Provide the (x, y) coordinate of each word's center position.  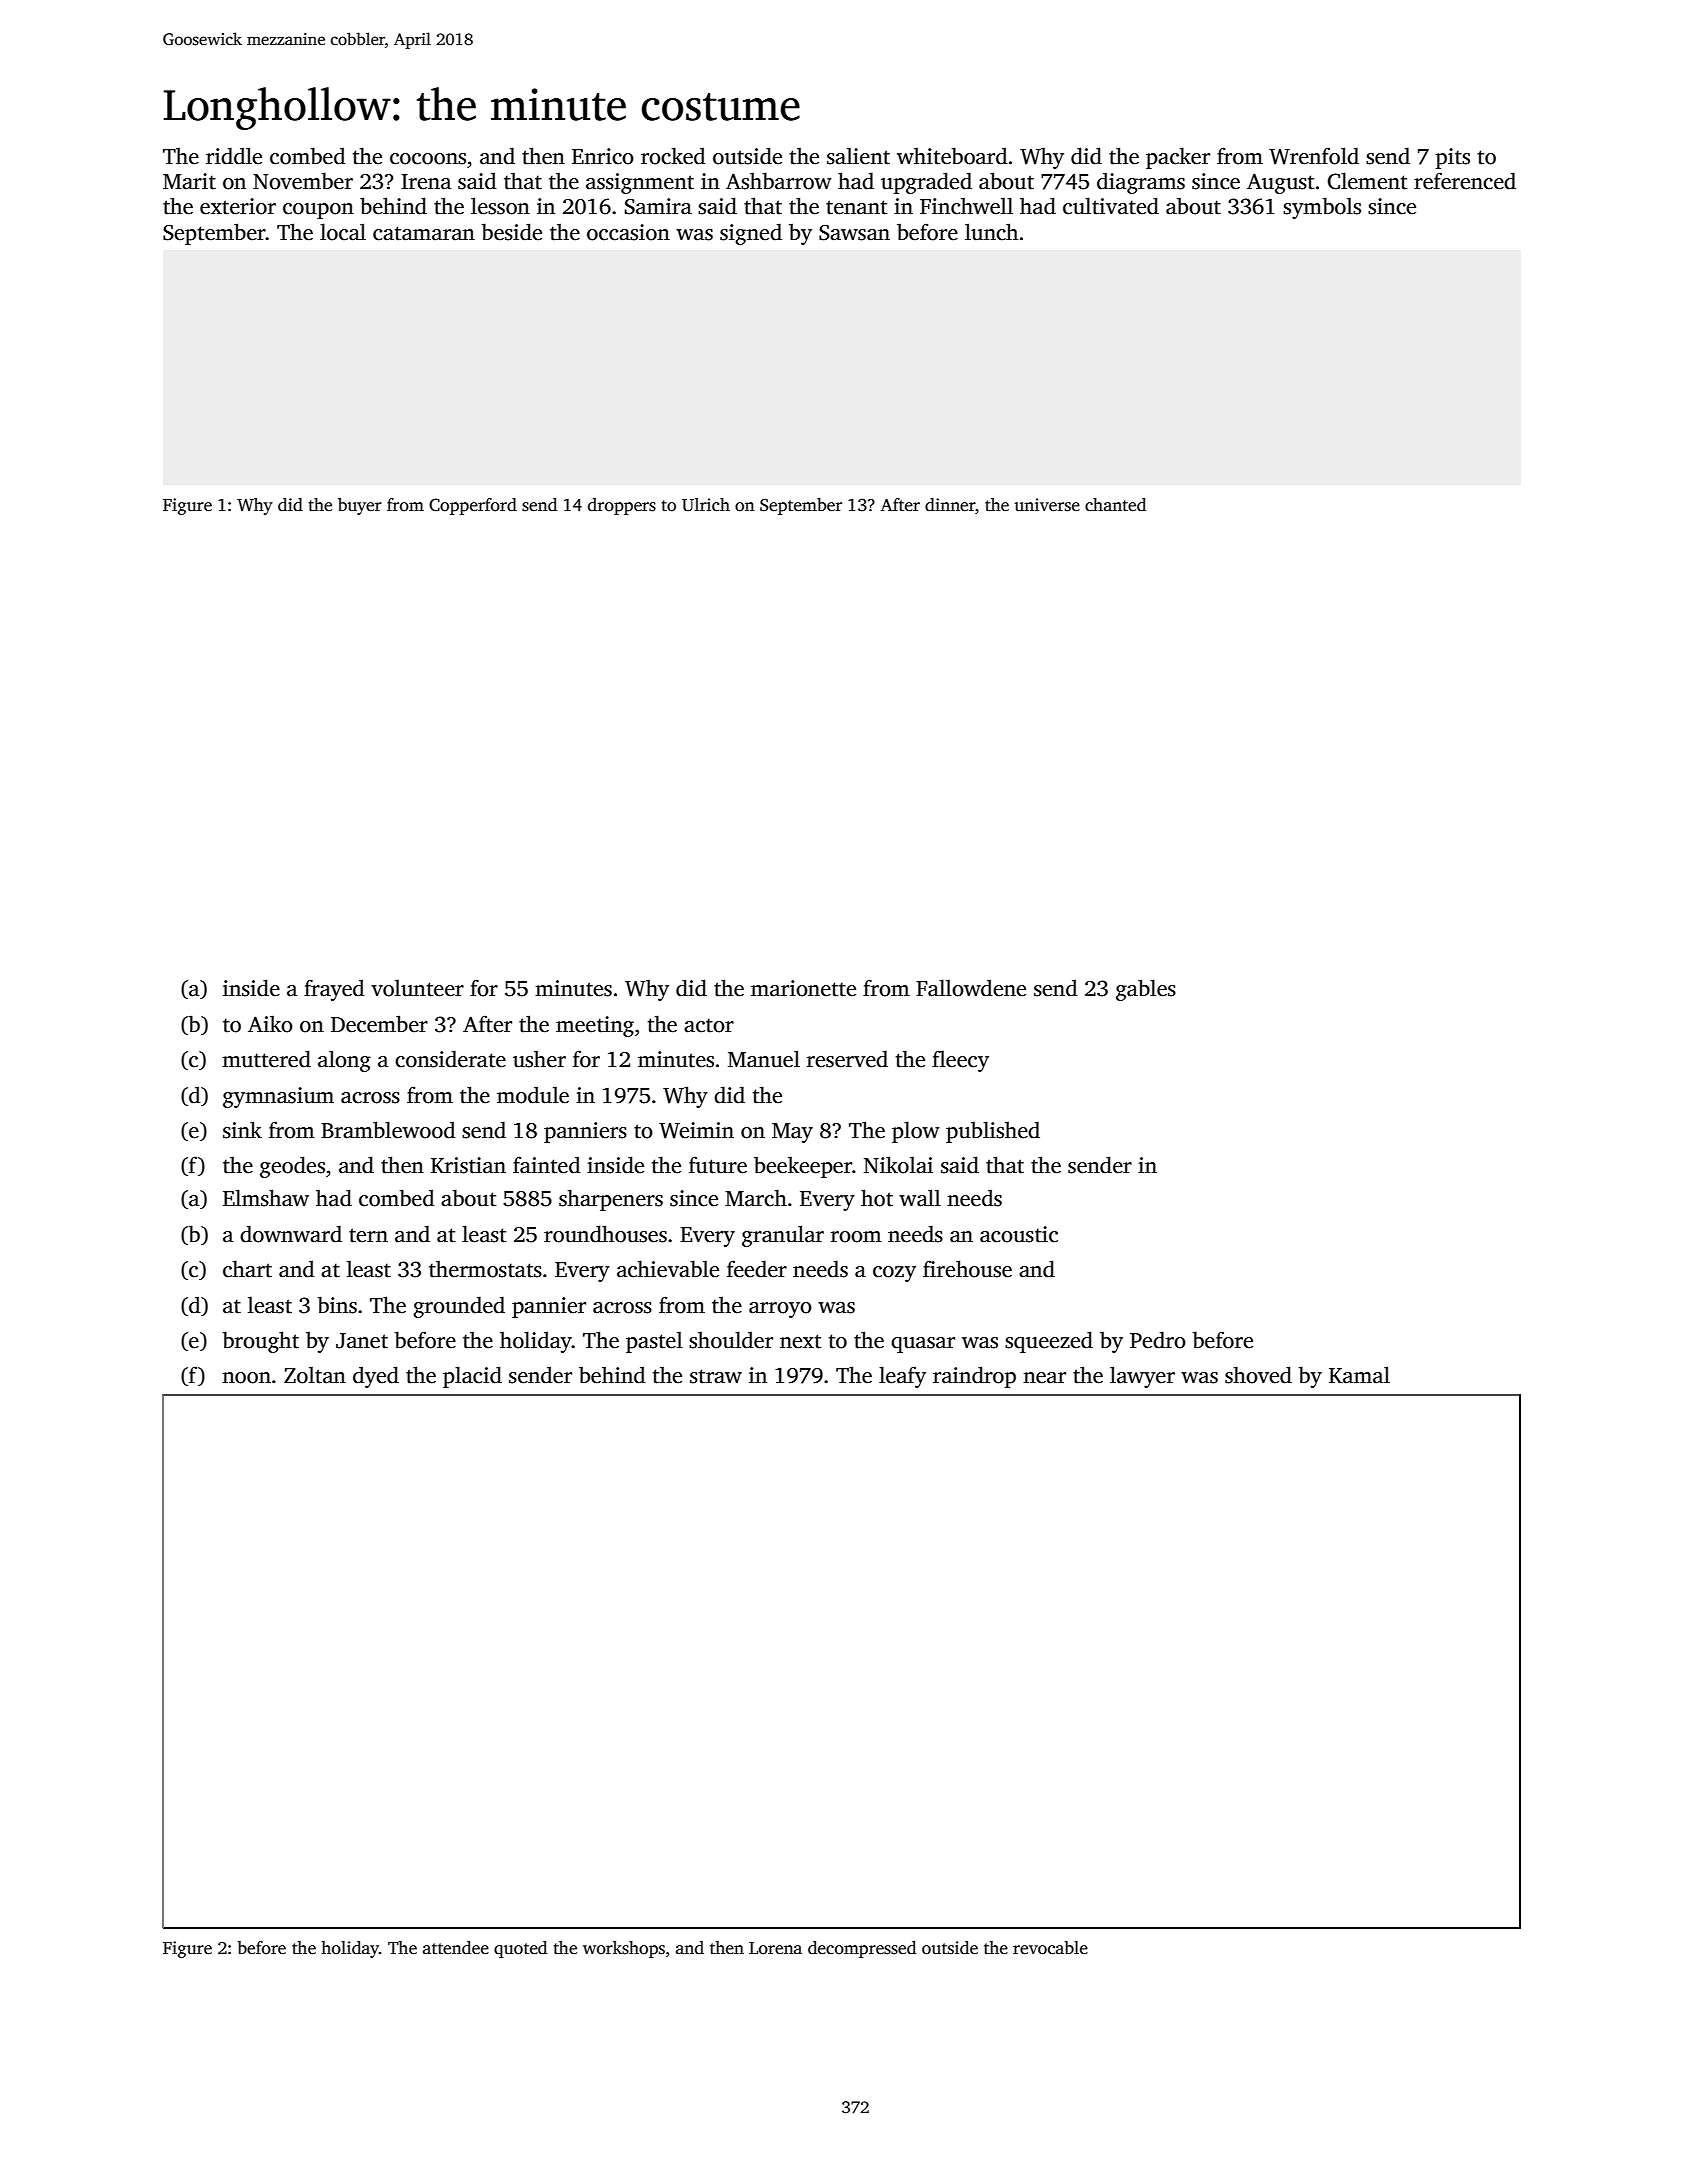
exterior (238, 206)
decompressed (862, 1949)
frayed (334, 990)
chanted (1115, 505)
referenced (1465, 181)
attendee (456, 1948)
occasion (628, 232)
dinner (950, 505)
